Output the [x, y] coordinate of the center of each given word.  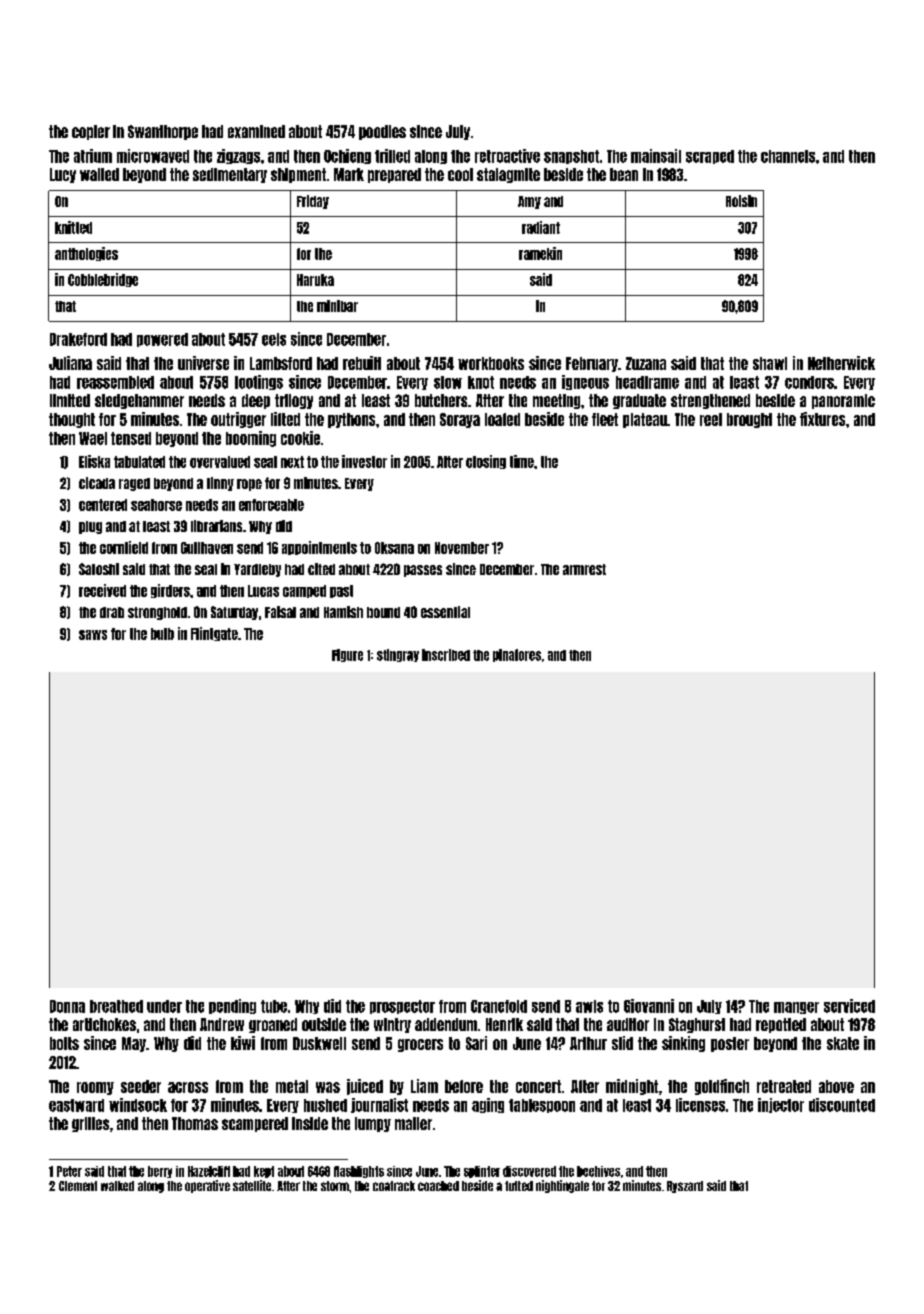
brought [749, 420]
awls [589, 1006]
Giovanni [649, 1006]
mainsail [656, 156]
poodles [382, 132]
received [102, 590]
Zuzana [646, 363]
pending [232, 1006]
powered [162, 340]
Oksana [394, 548]
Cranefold [499, 1006]
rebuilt [362, 363]
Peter [69, 1171]
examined [256, 131]
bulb [162, 634]
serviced [849, 1006]
